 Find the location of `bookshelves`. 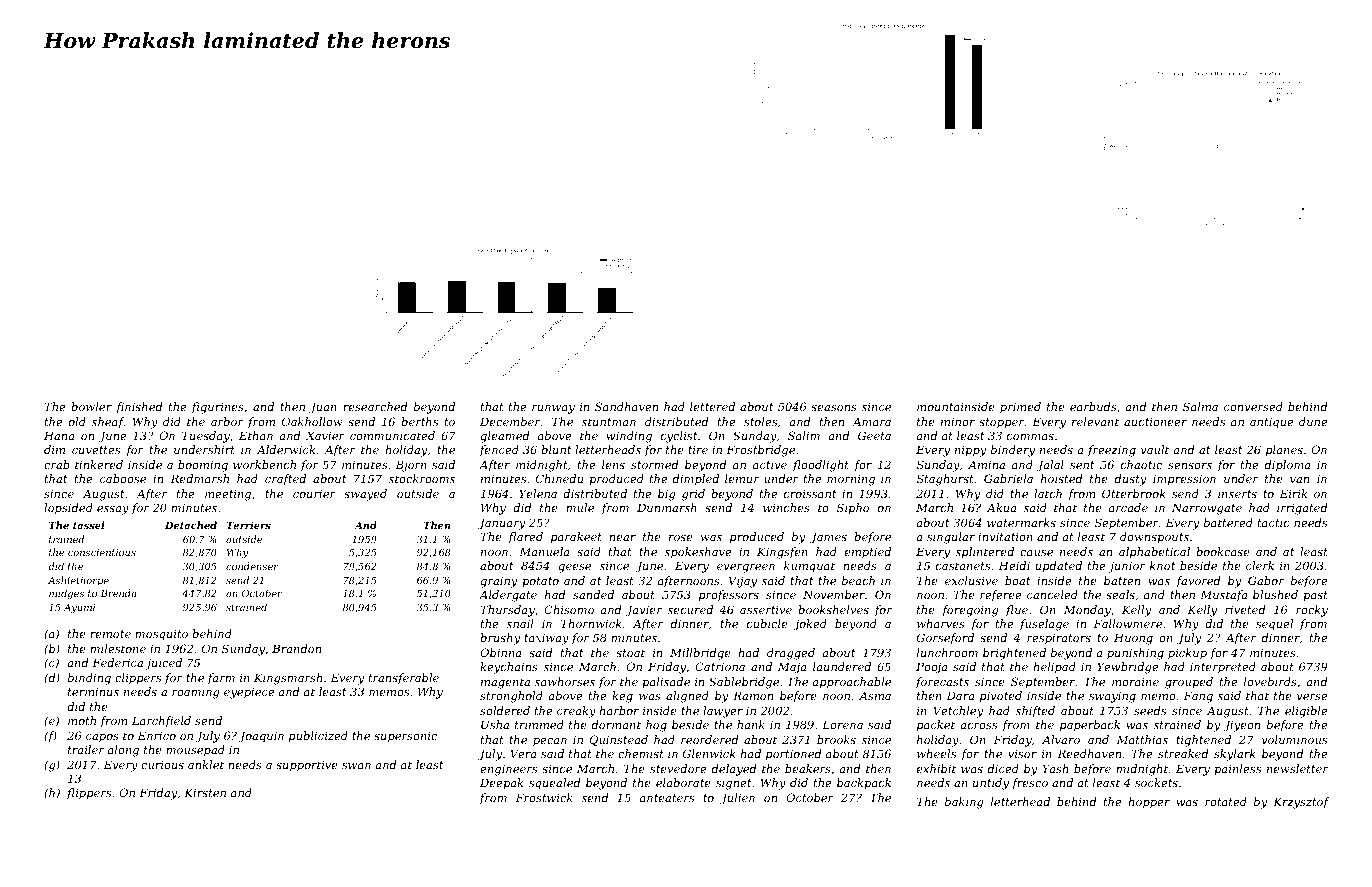

bookshelves is located at coordinates (833, 609).
